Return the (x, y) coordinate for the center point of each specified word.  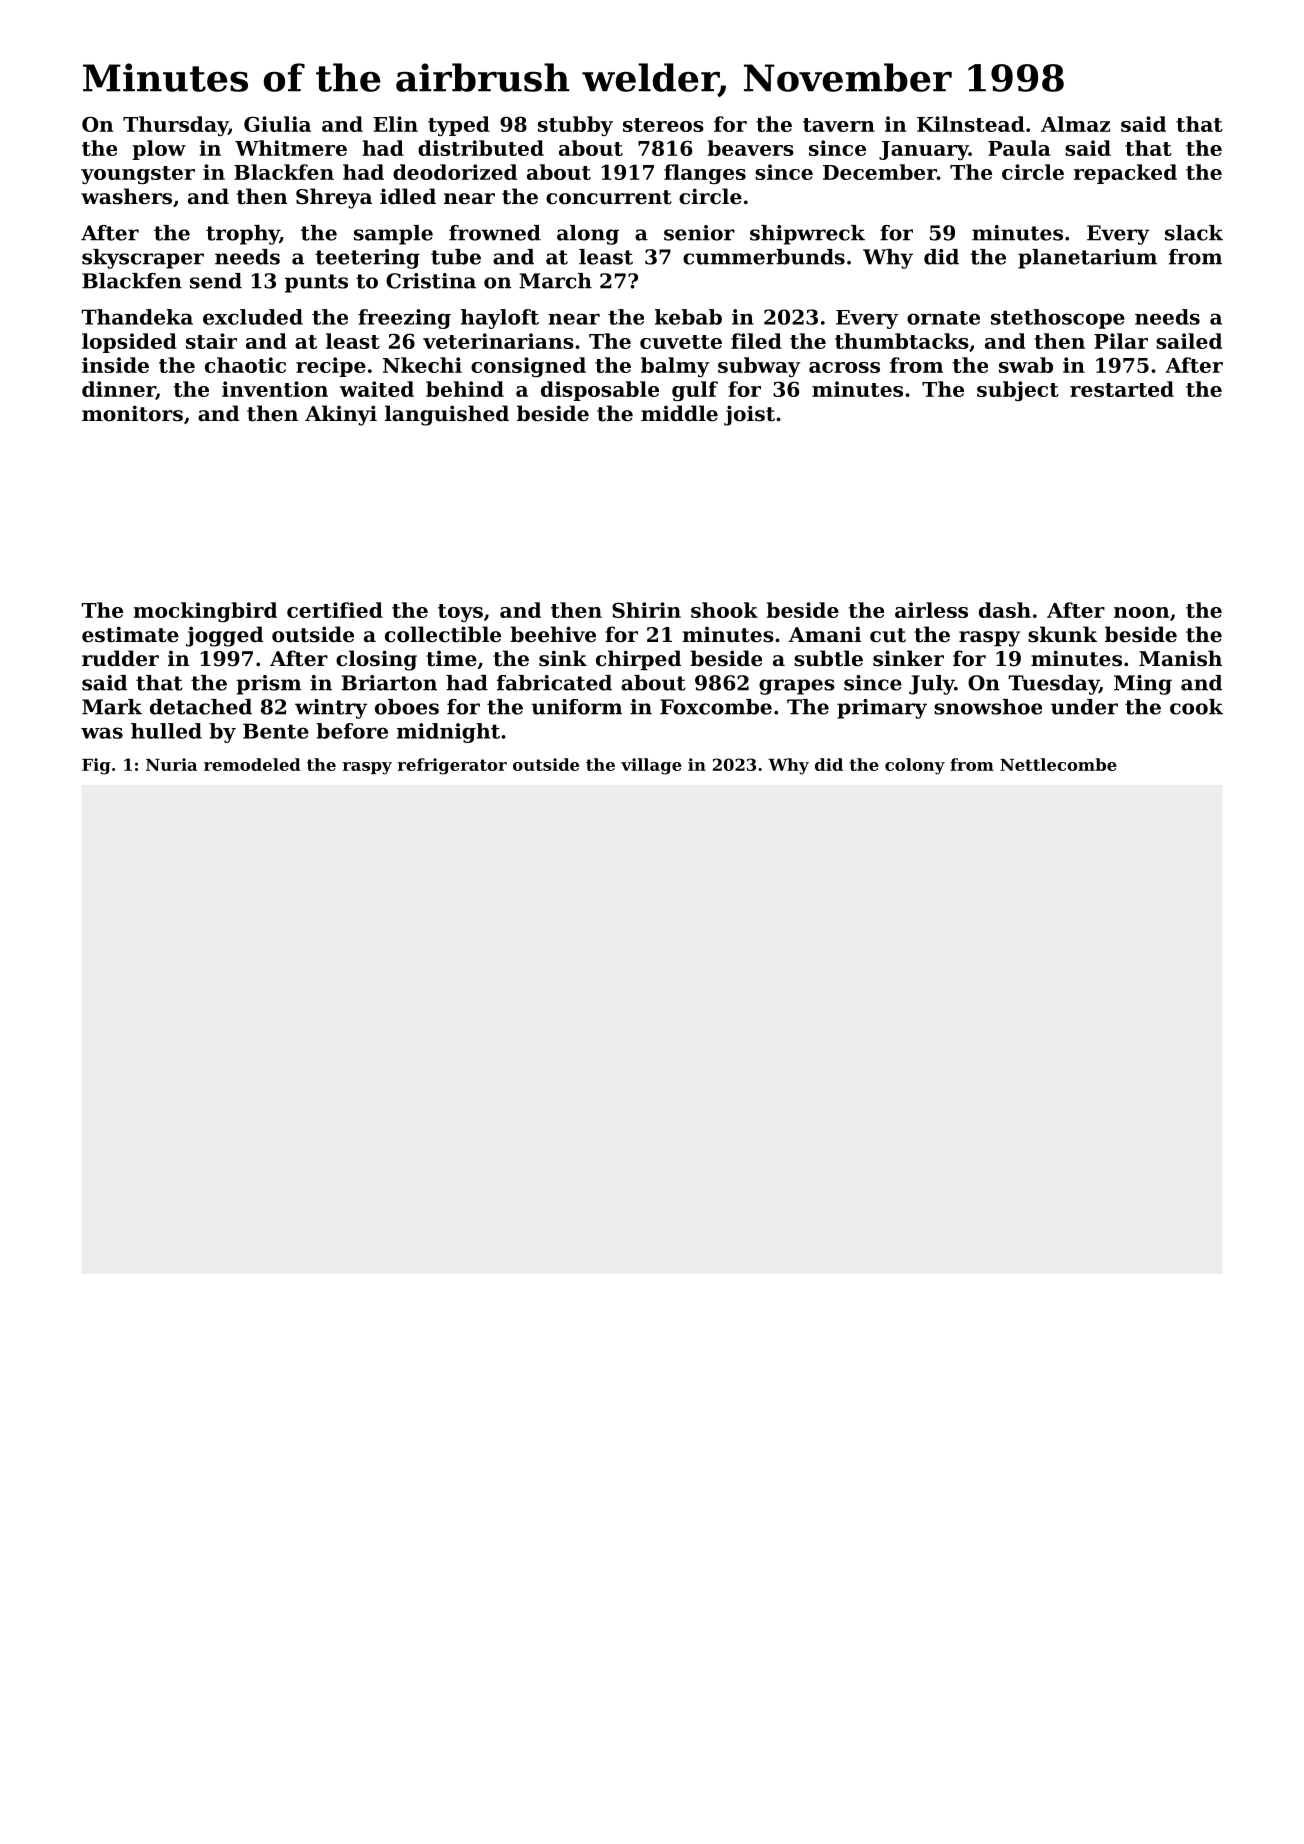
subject (1018, 391)
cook (1196, 707)
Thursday (175, 126)
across (844, 367)
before (352, 731)
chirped (638, 660)
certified (335, 610)
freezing (404, 319)
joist (749, 415)
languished (447, 415)
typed (459, 126)
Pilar (1121, 341)
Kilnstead (971, 124)
